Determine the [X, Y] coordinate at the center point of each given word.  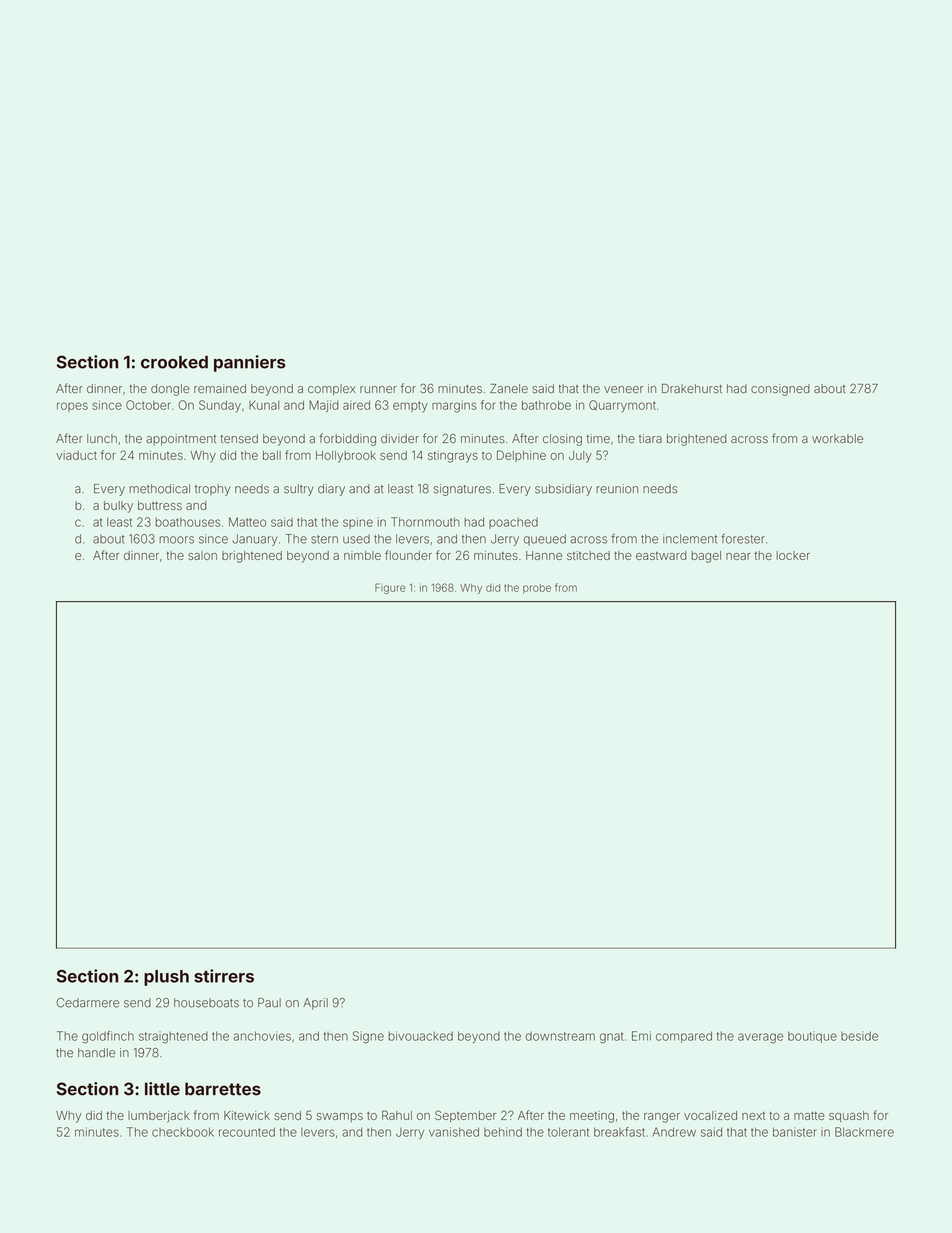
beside [859, 1036]
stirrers [224, 976]
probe [537, 589]
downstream [560, 1036]
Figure [390, 588]
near [738, 556]
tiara [650, 438]
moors [177, 540]
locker [793, 555]
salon [202, 555]
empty [410, 406]
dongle [170, 390]
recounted [247, 1132]
